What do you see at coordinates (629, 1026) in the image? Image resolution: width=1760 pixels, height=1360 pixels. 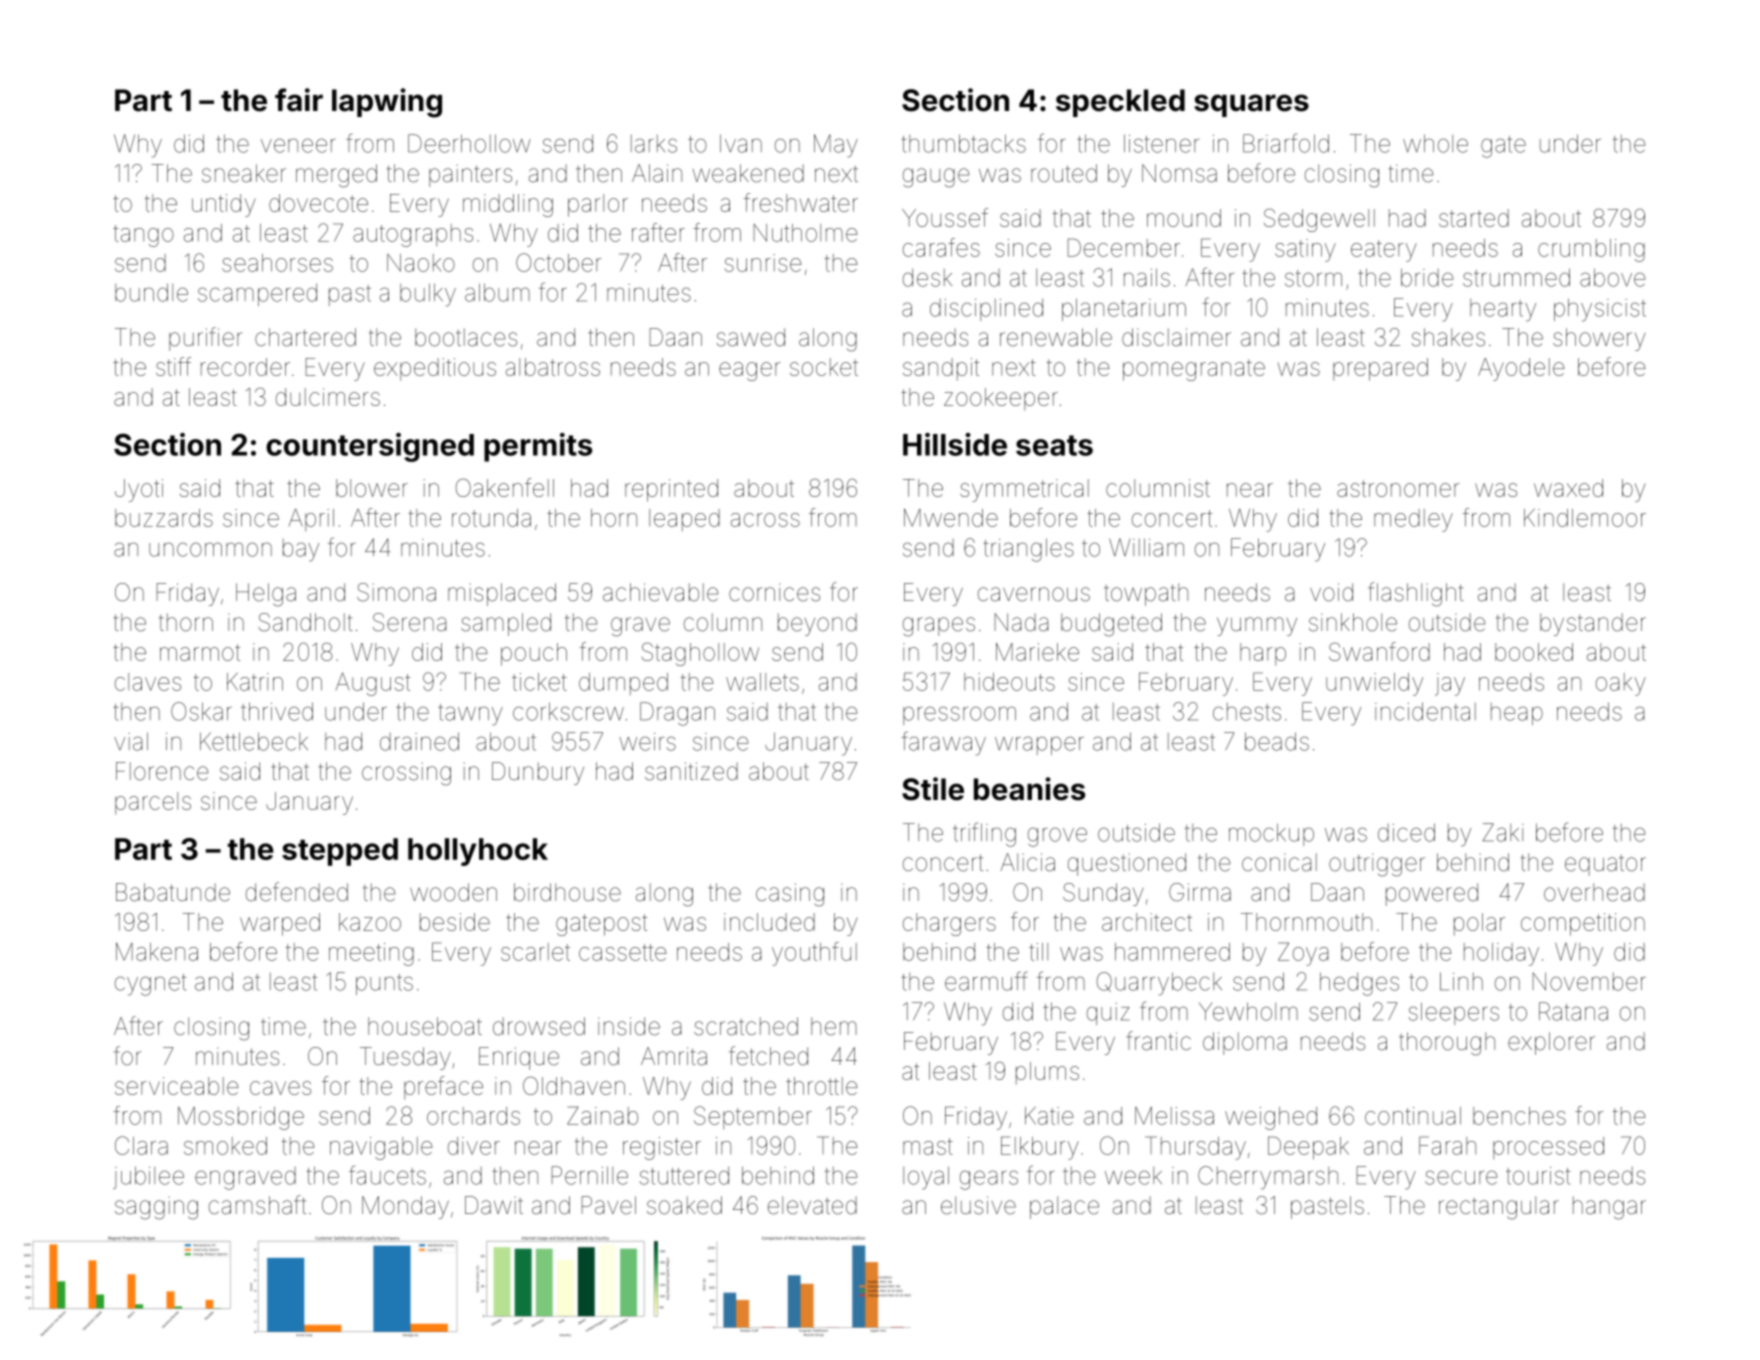 I see `inside` at bounding box center [629, 1026].
